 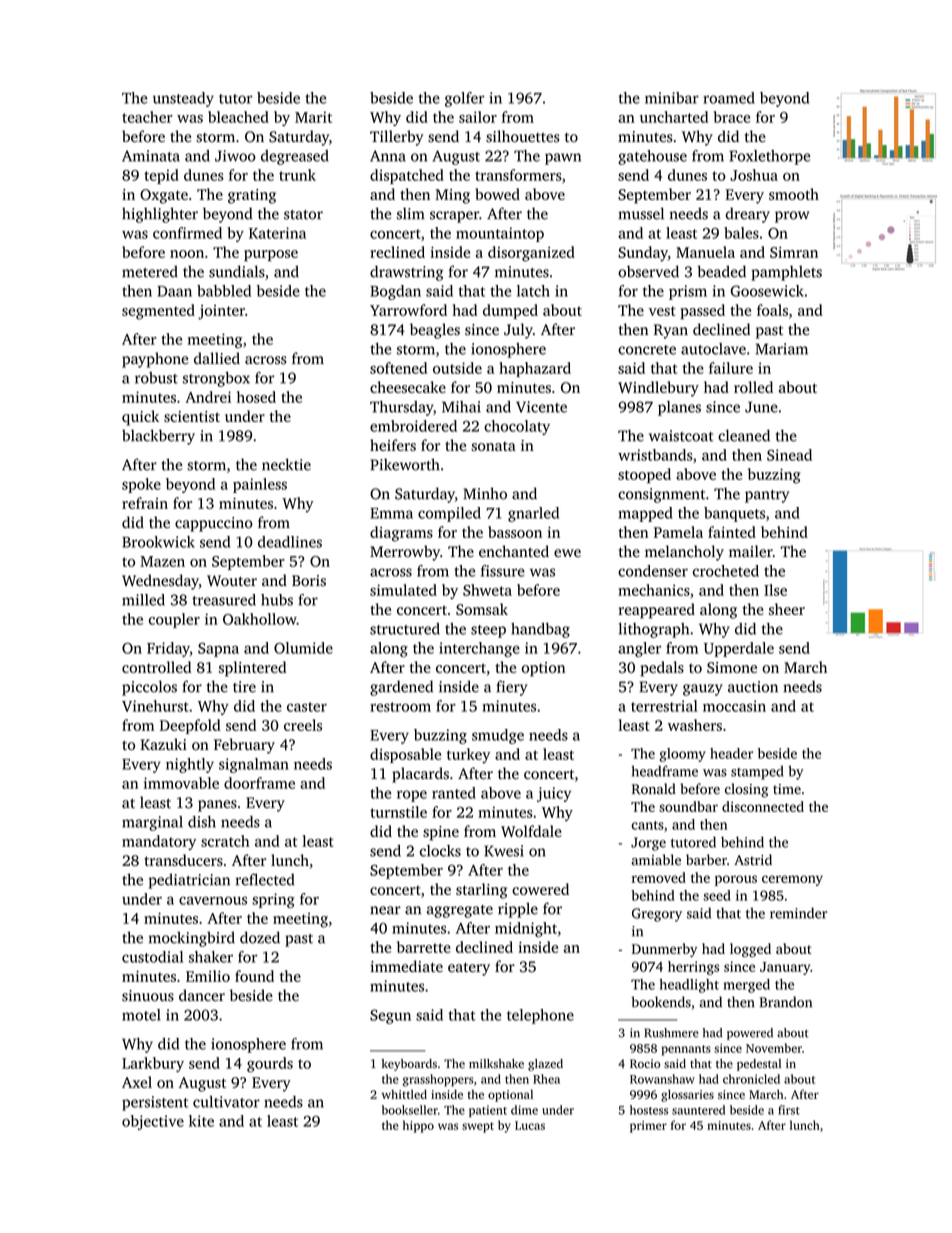 What do you see at coordinates (746, 986) in the screenshot?
I see `merged` at bounding box center [746, 986].
